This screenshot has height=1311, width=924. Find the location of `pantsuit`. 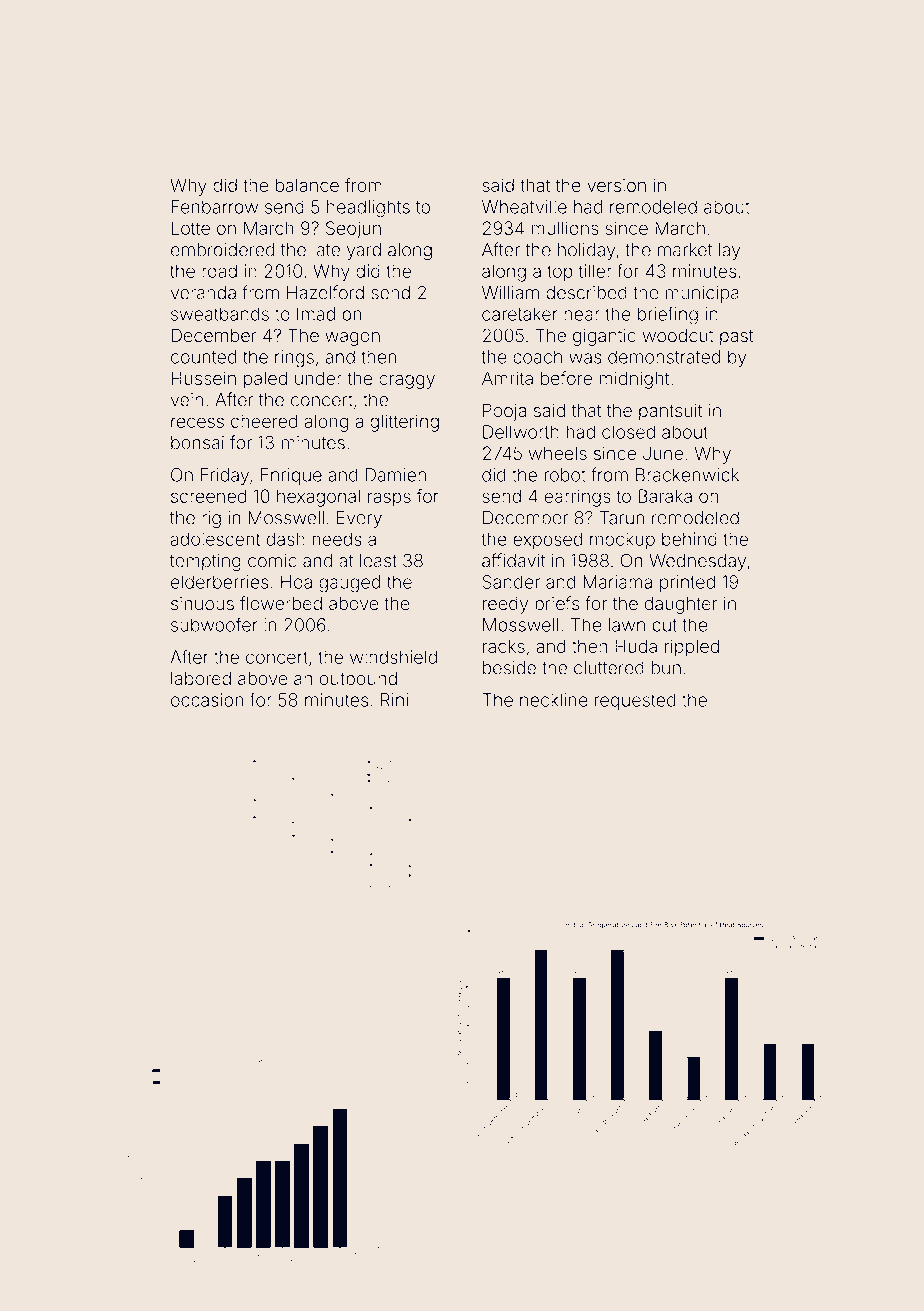

pantsuit is located at coordinates (670, 412).
